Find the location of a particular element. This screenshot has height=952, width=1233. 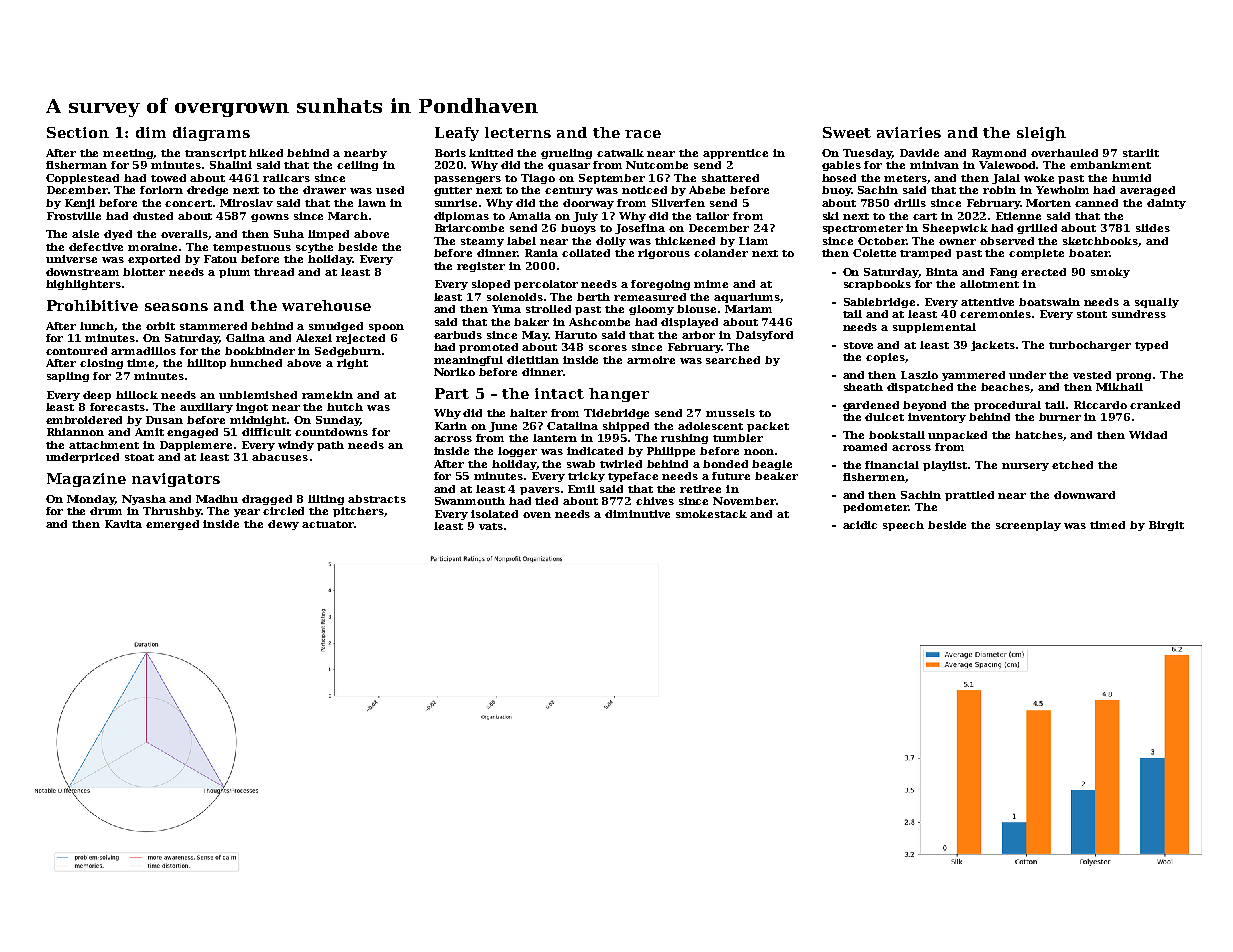

aviaries is located at coordinates (909, 132).
